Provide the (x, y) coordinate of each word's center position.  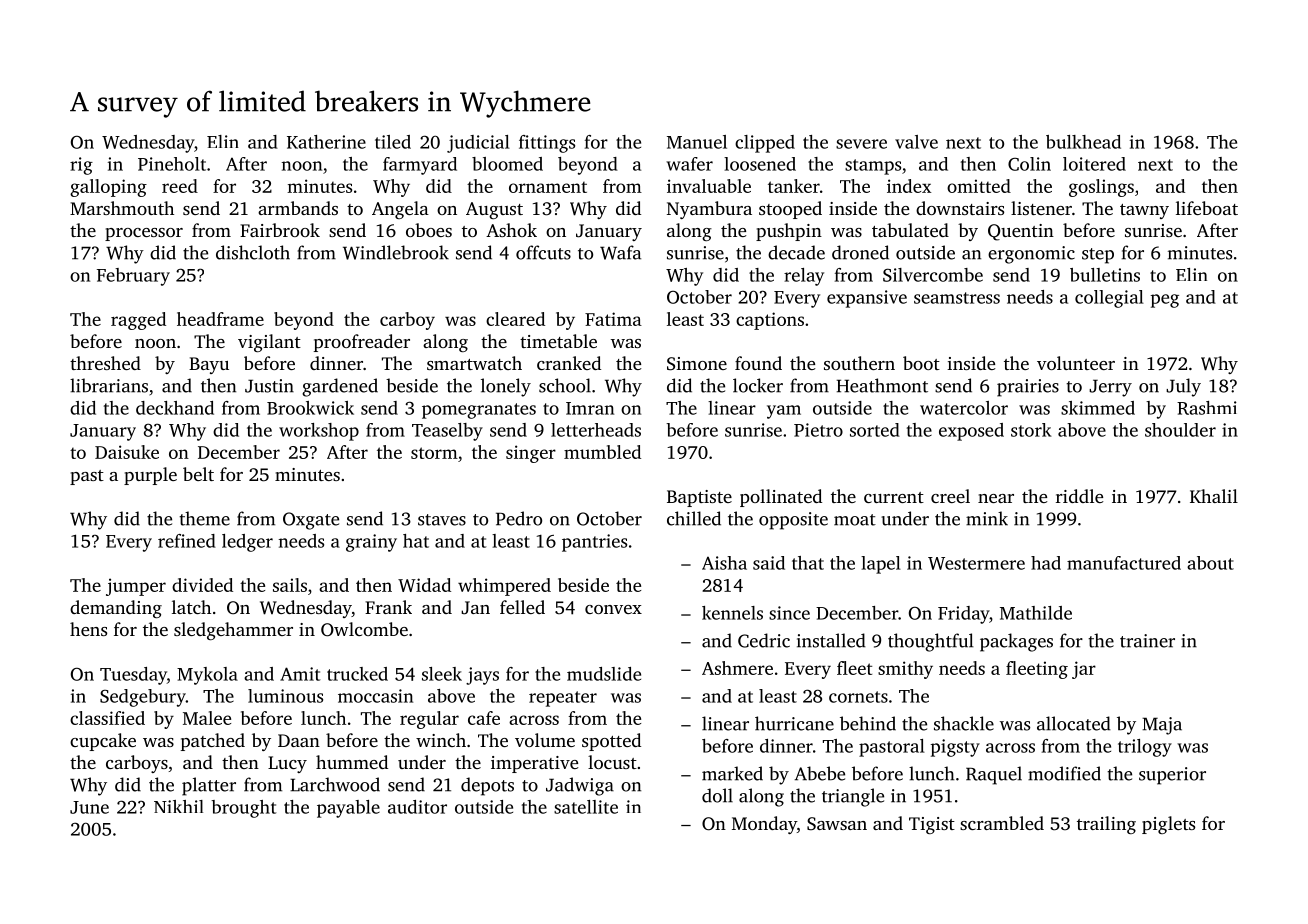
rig (81, 166)
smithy (905, 670)
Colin (1029, 164)
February (133, 277)
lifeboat (1207, 208)
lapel (881, 565)
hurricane (794, 723)
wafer (689, 164)
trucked (357, 674)
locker (758, 385)
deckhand (175, 408)
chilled (694, 518)
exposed (971, 432)
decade (796, 252)
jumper (136, 587)
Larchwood (335, 784)
